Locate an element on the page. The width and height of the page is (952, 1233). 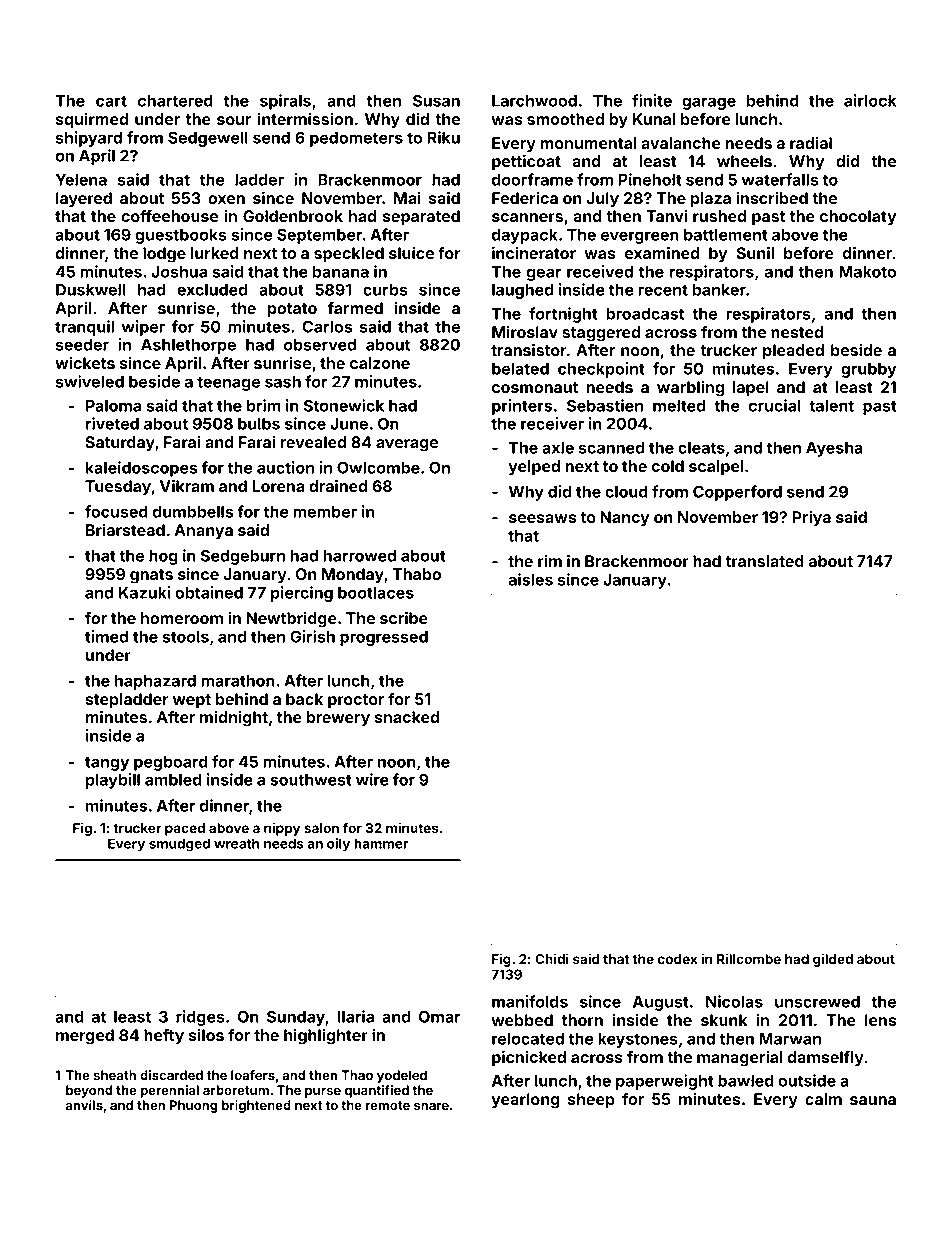
Chidi is located at coordinates (552, 958).
